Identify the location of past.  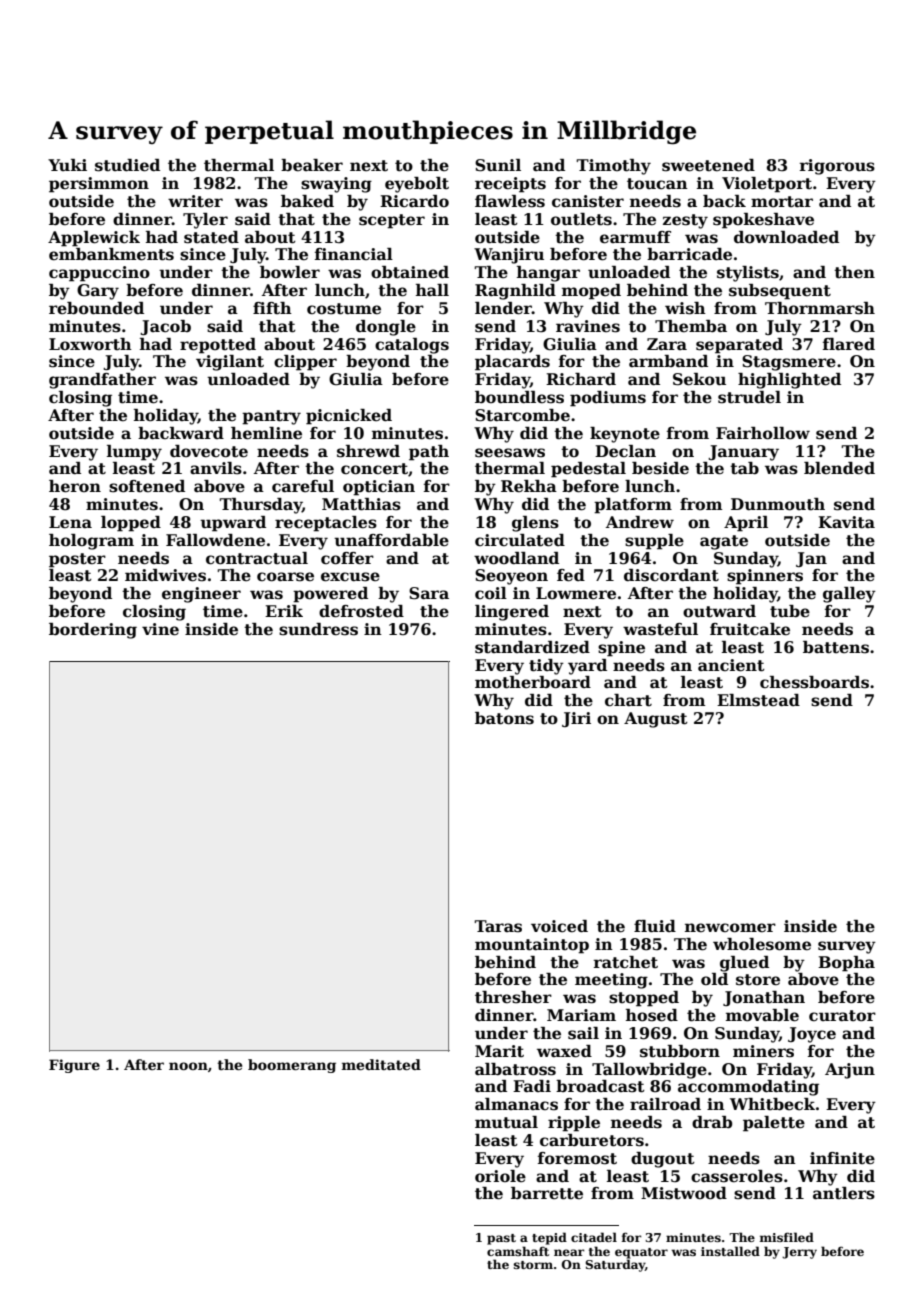
(501, 1239).
